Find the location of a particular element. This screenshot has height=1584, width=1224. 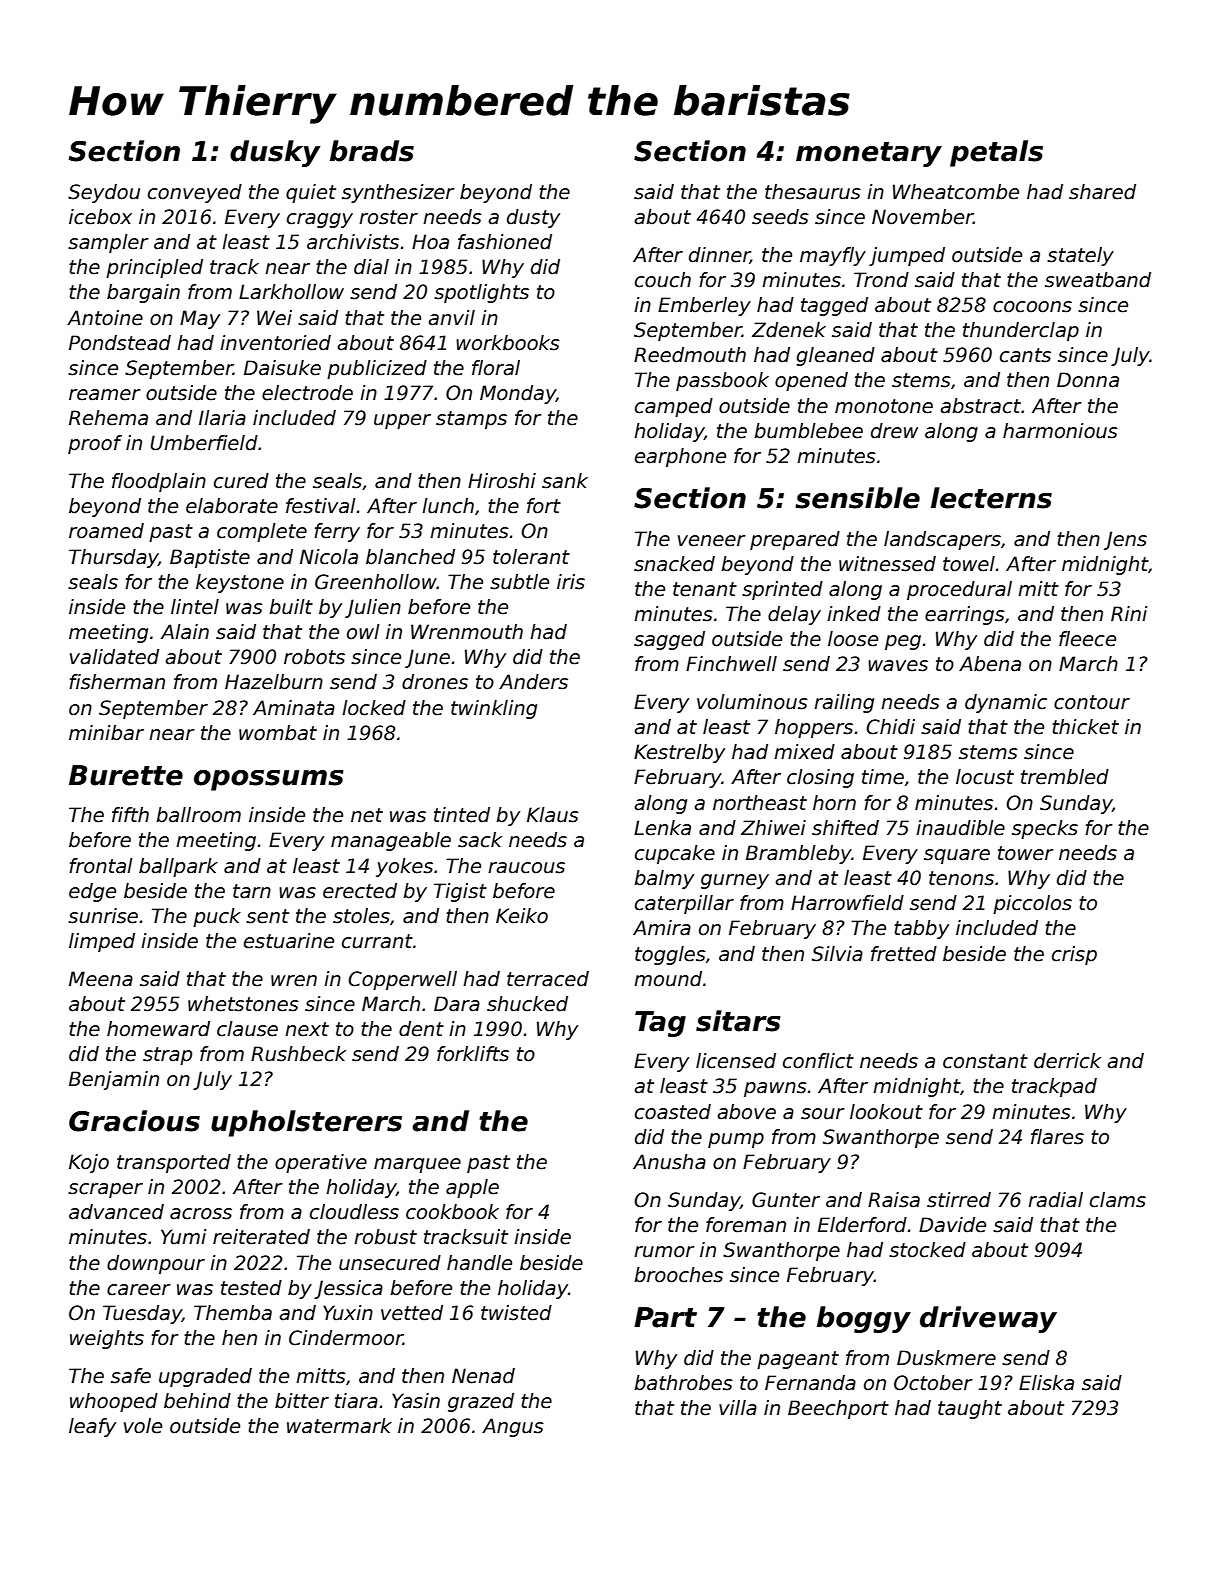

petals is located at coordinates (996, 153).
